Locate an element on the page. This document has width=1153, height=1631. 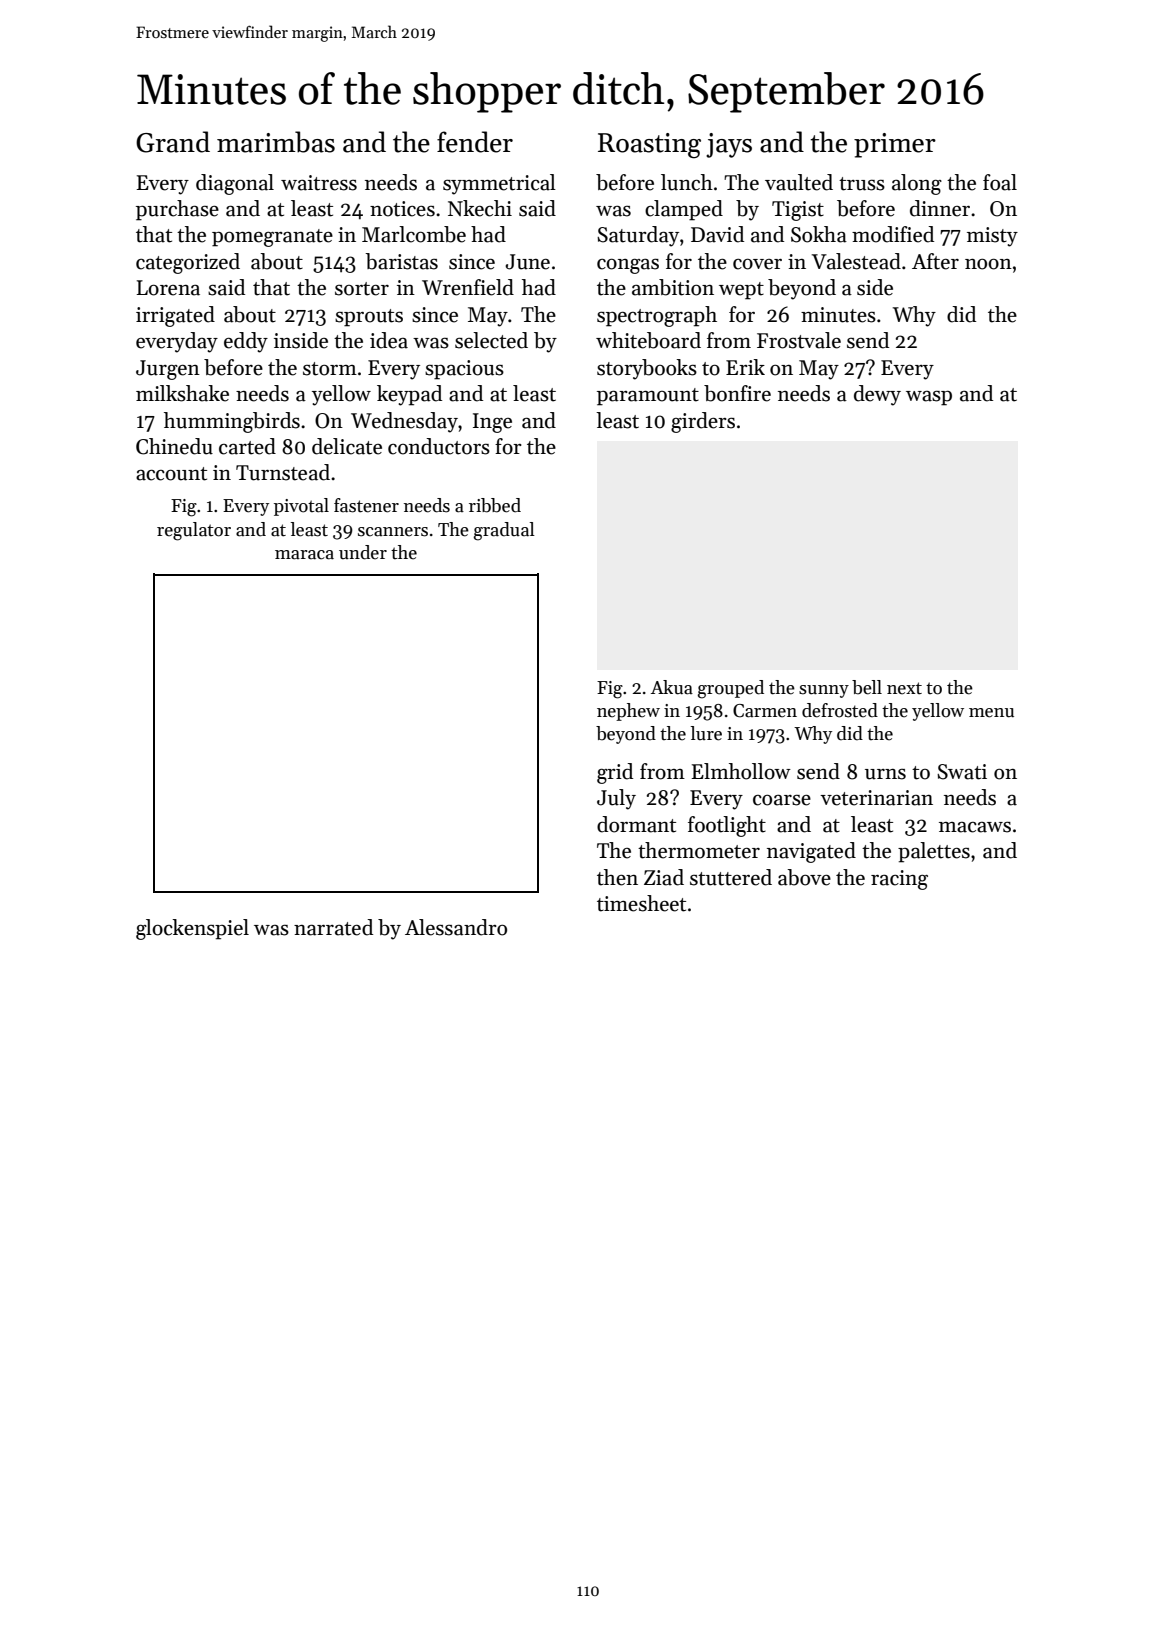
regulator is located at coordinates (194, 531).
